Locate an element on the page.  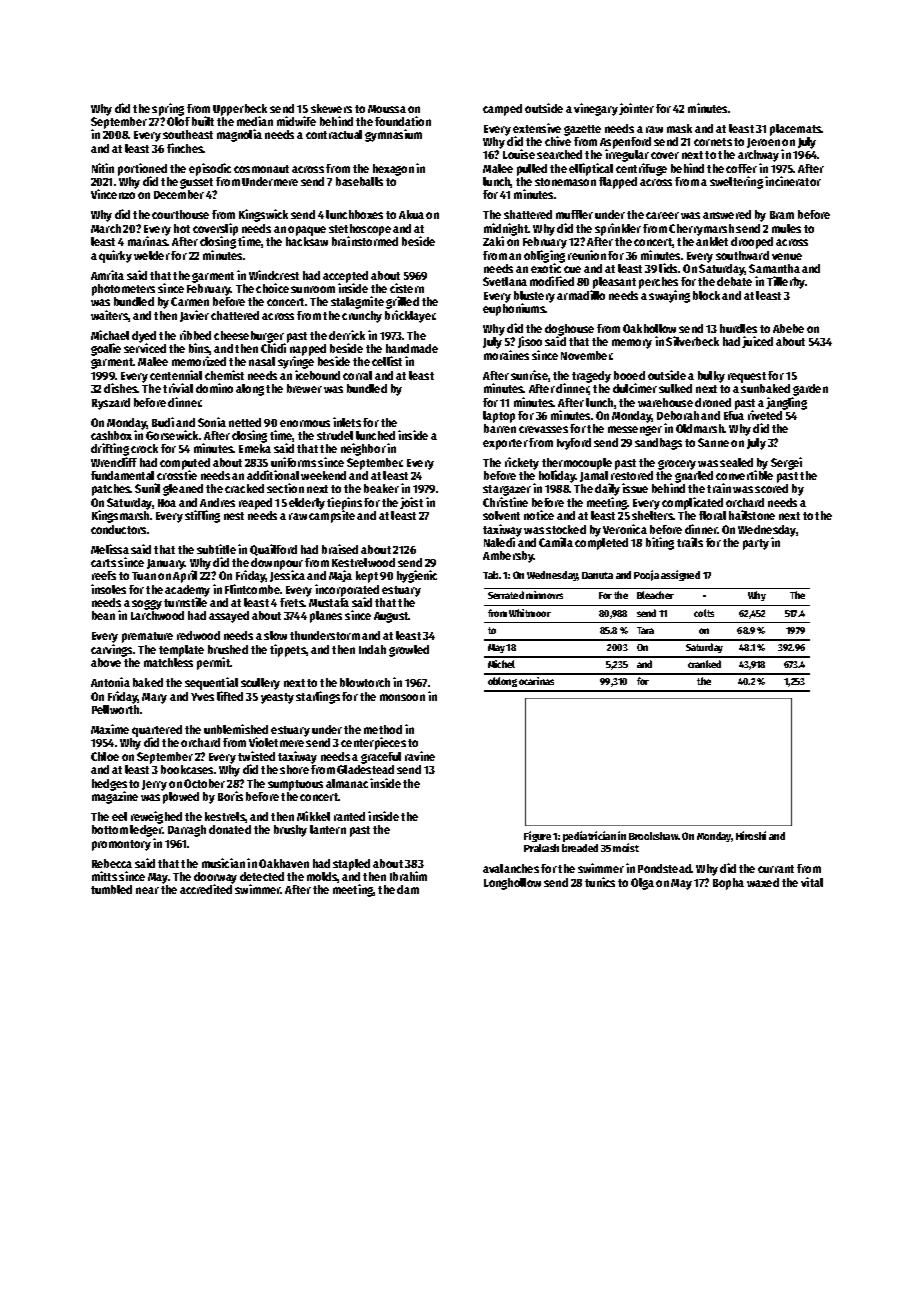
joist is located at coordinates (411, 503).
